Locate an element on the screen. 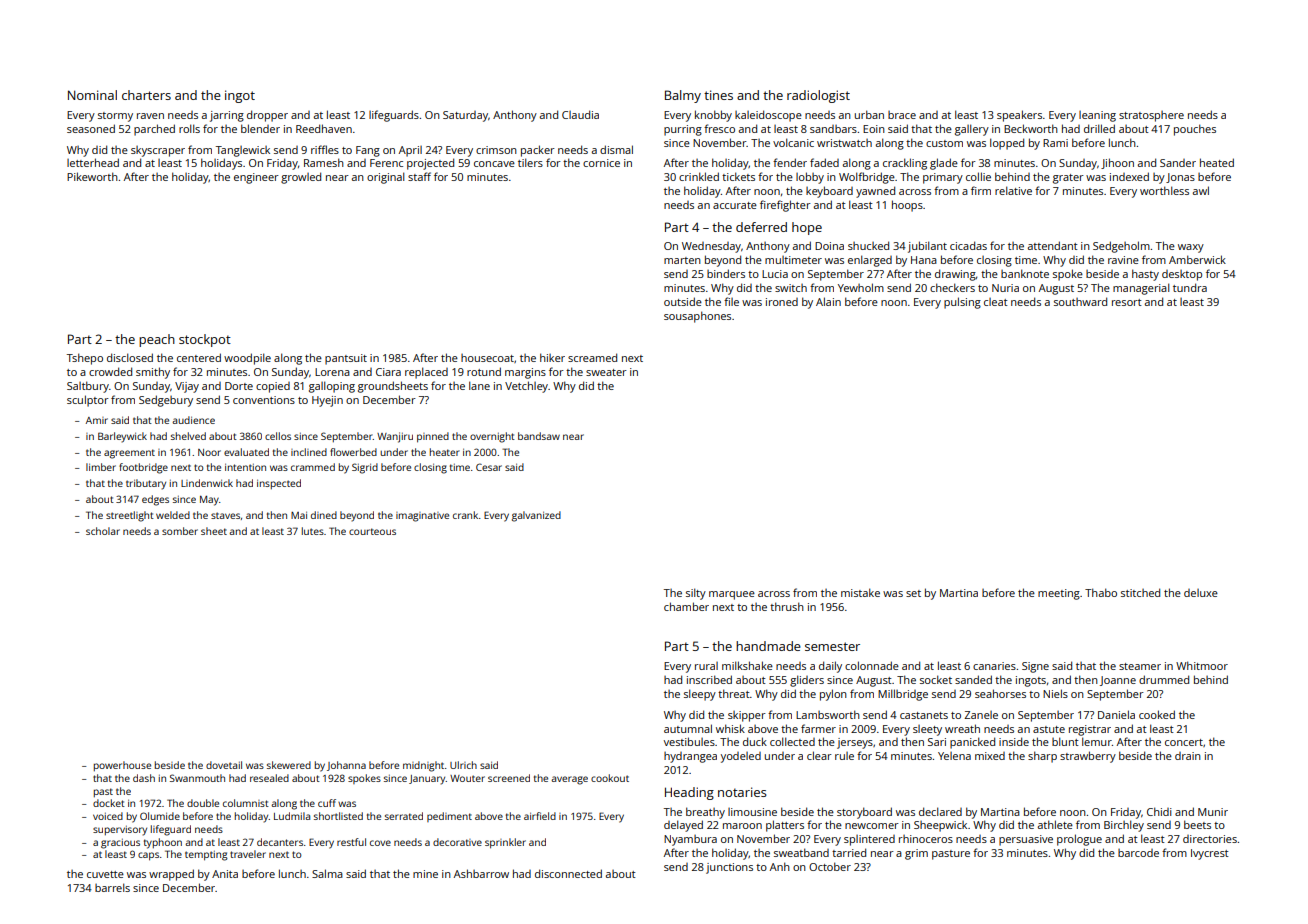  stockpot is located at coordinates (205, 340).
